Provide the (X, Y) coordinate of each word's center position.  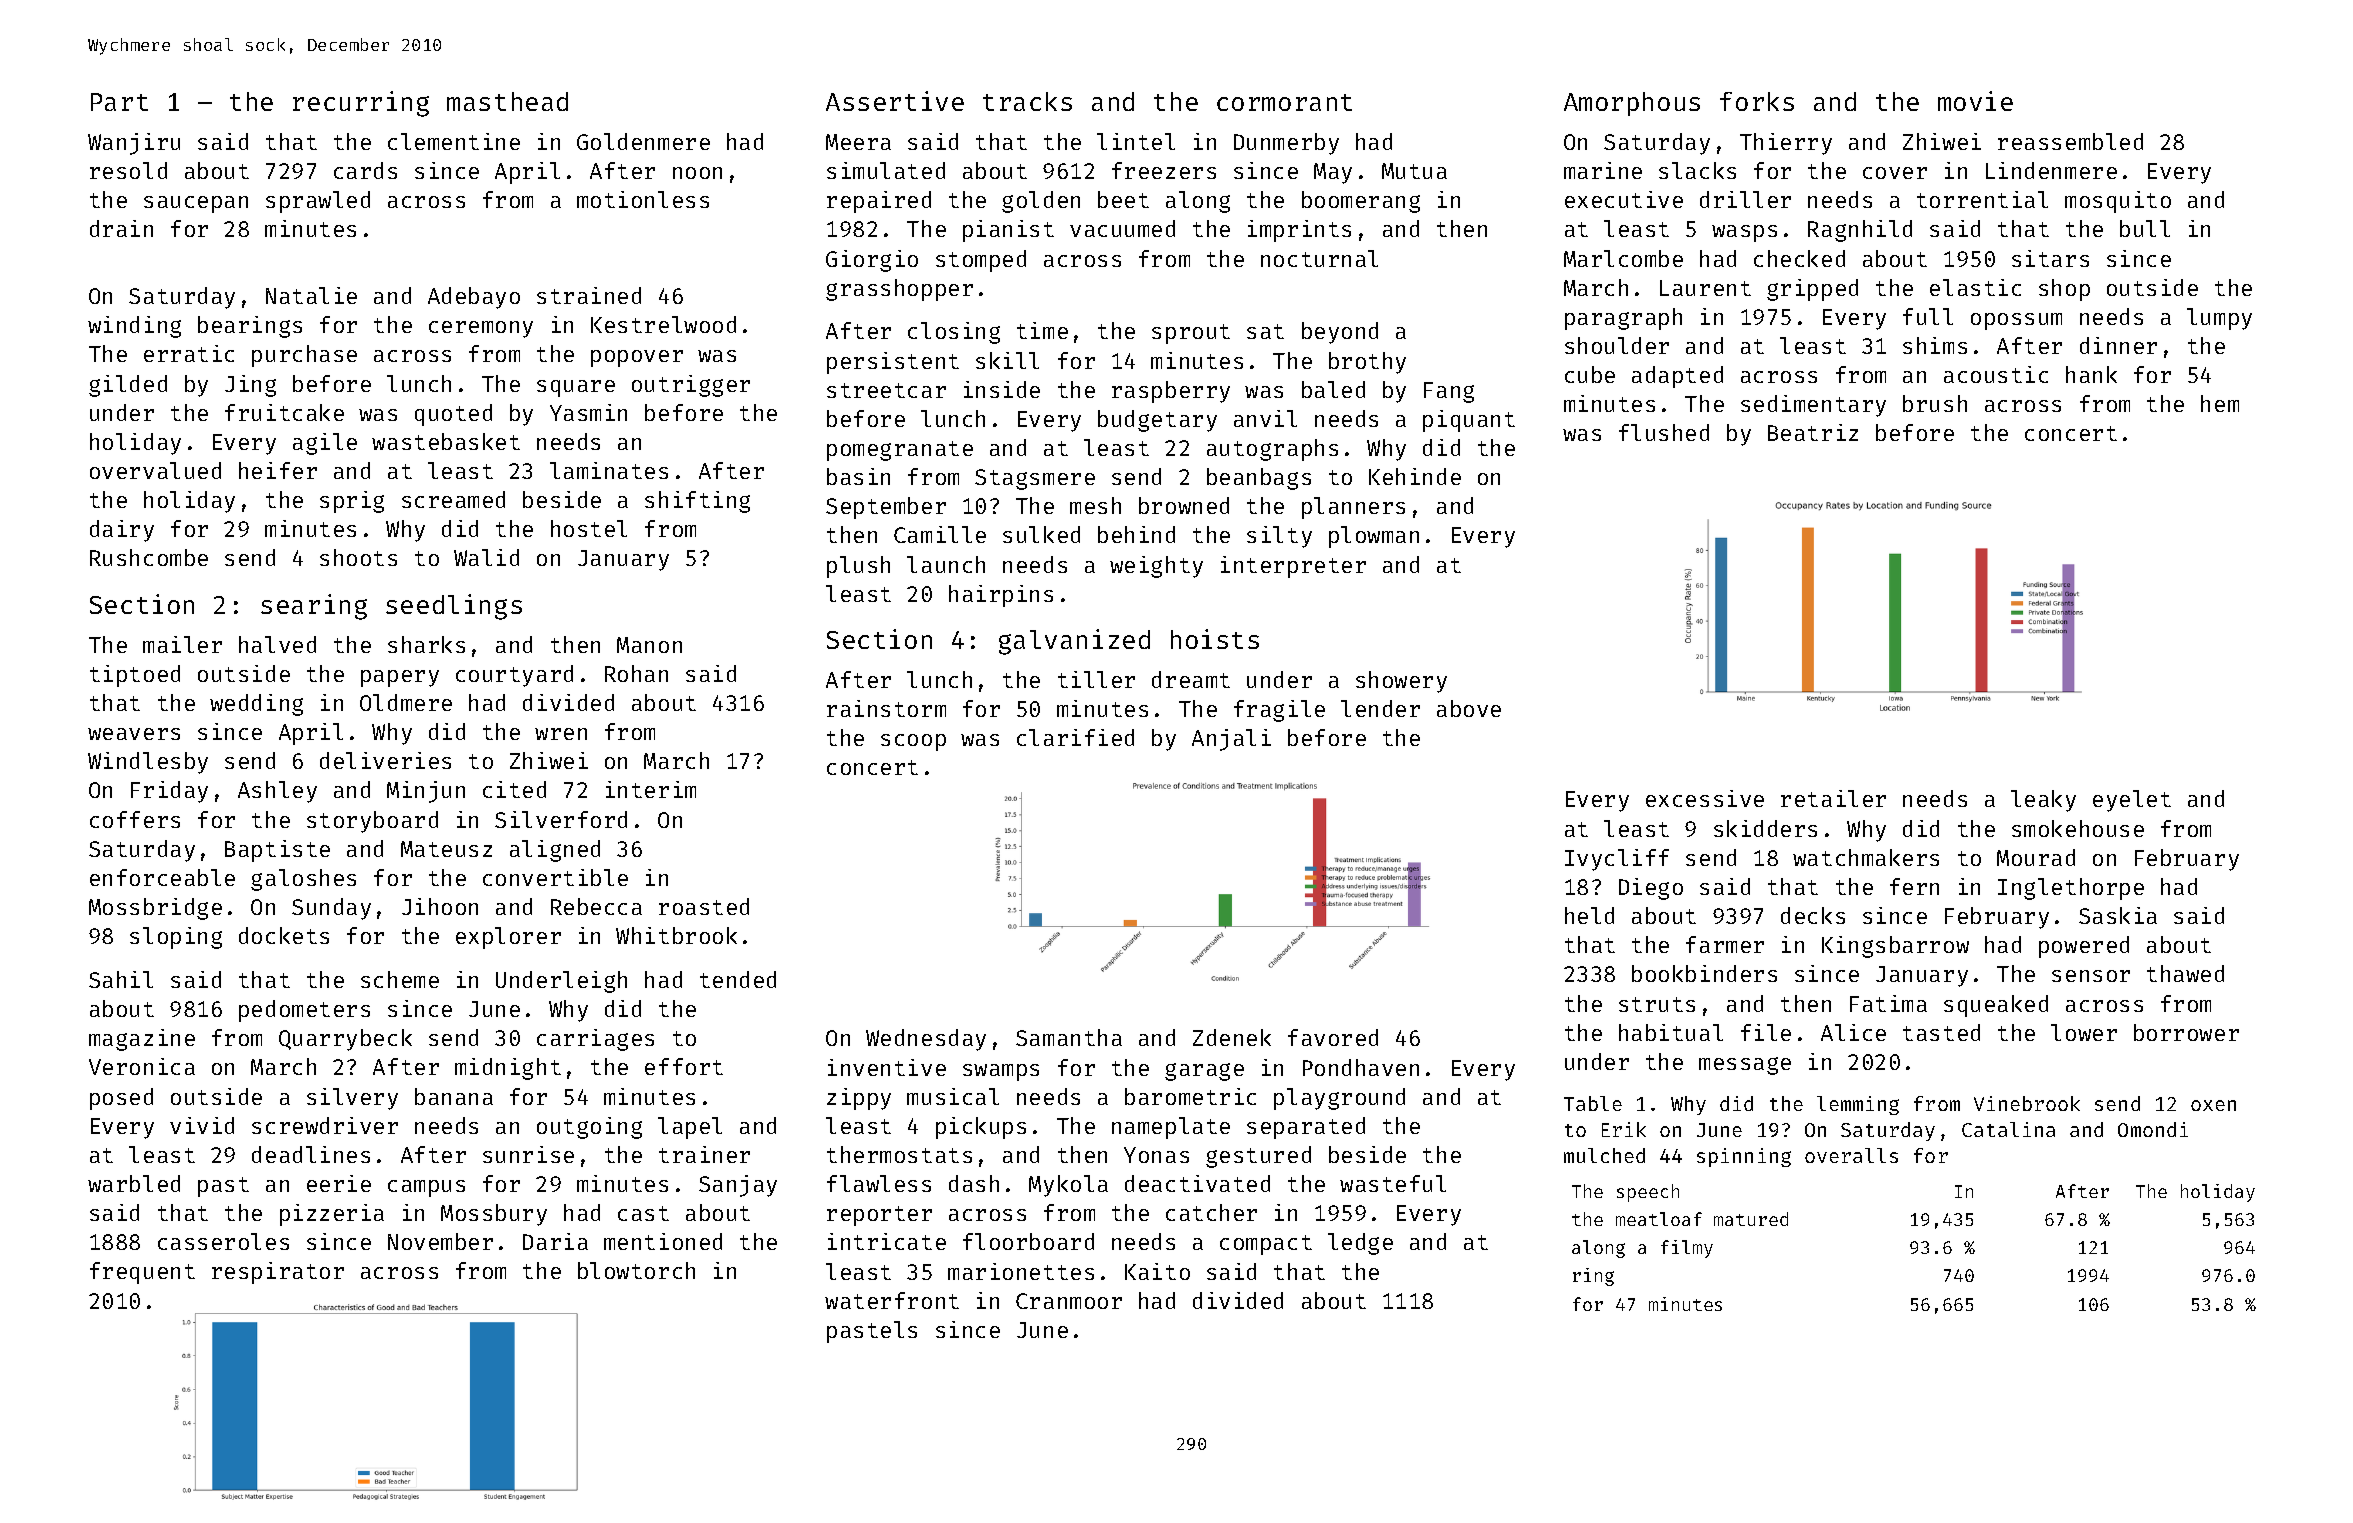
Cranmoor (1069, 1301)
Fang (1449, 392)
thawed (2185, 973)
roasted (704, 906)
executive (1624, 199)
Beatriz (1813, 432)
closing (954, 333)
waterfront (892, 1300)
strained (589, 295)
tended (738, 979)
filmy (1687, 1249)
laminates (609, 470)
